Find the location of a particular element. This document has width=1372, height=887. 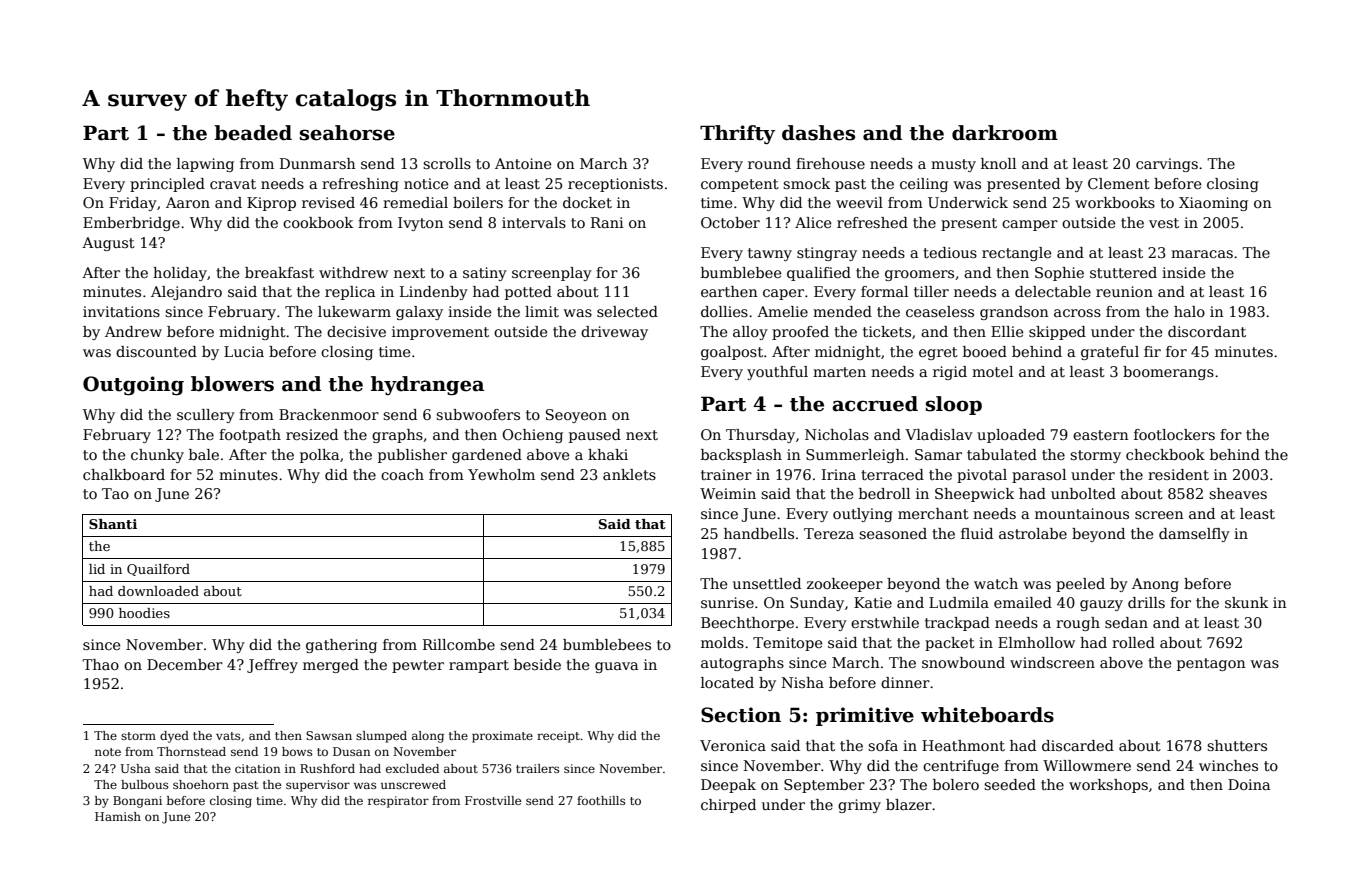

respirator is located at coordinates (398, 802).
